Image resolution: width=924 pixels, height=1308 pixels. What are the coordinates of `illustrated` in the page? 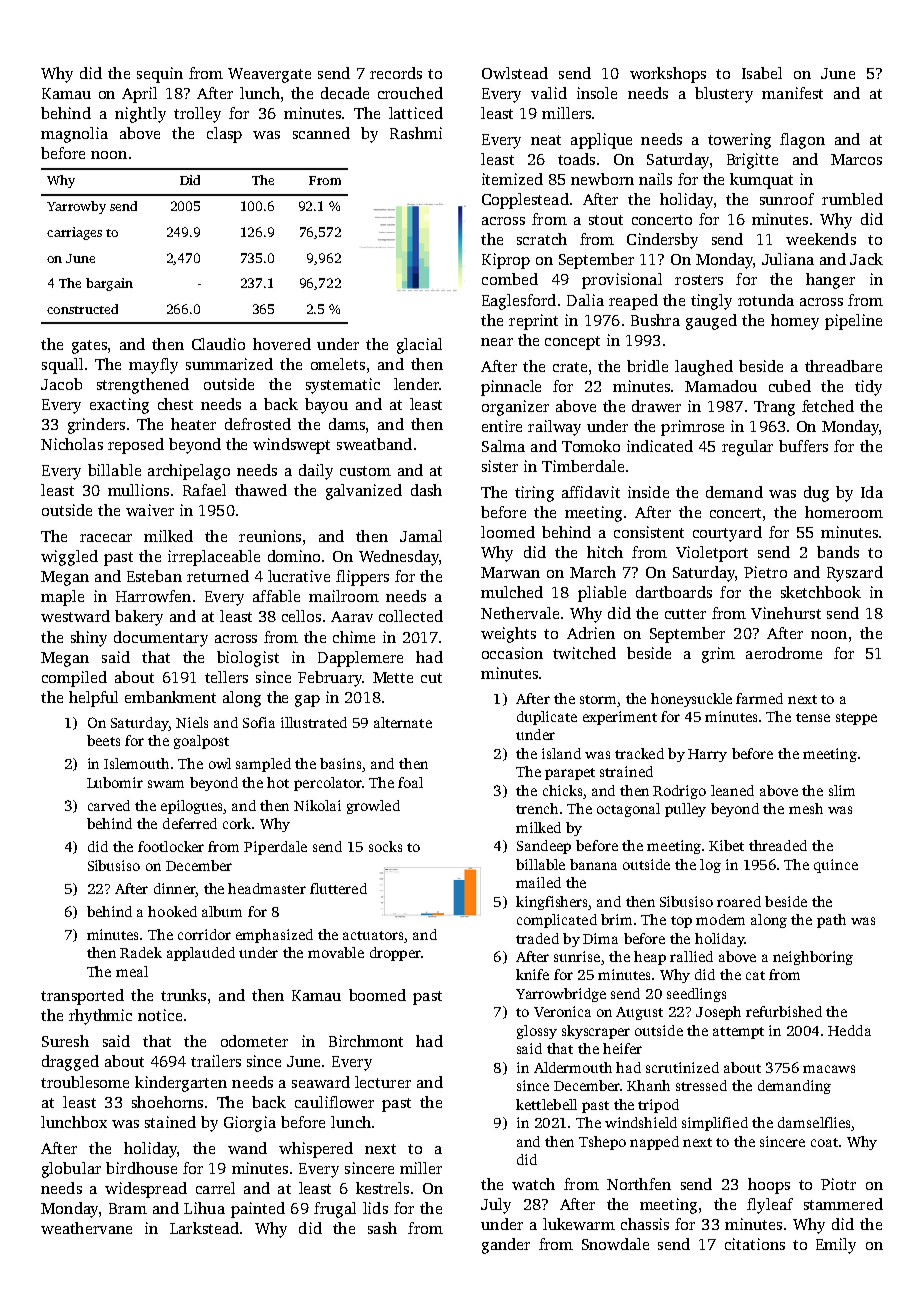 It's located at (314, 722).
